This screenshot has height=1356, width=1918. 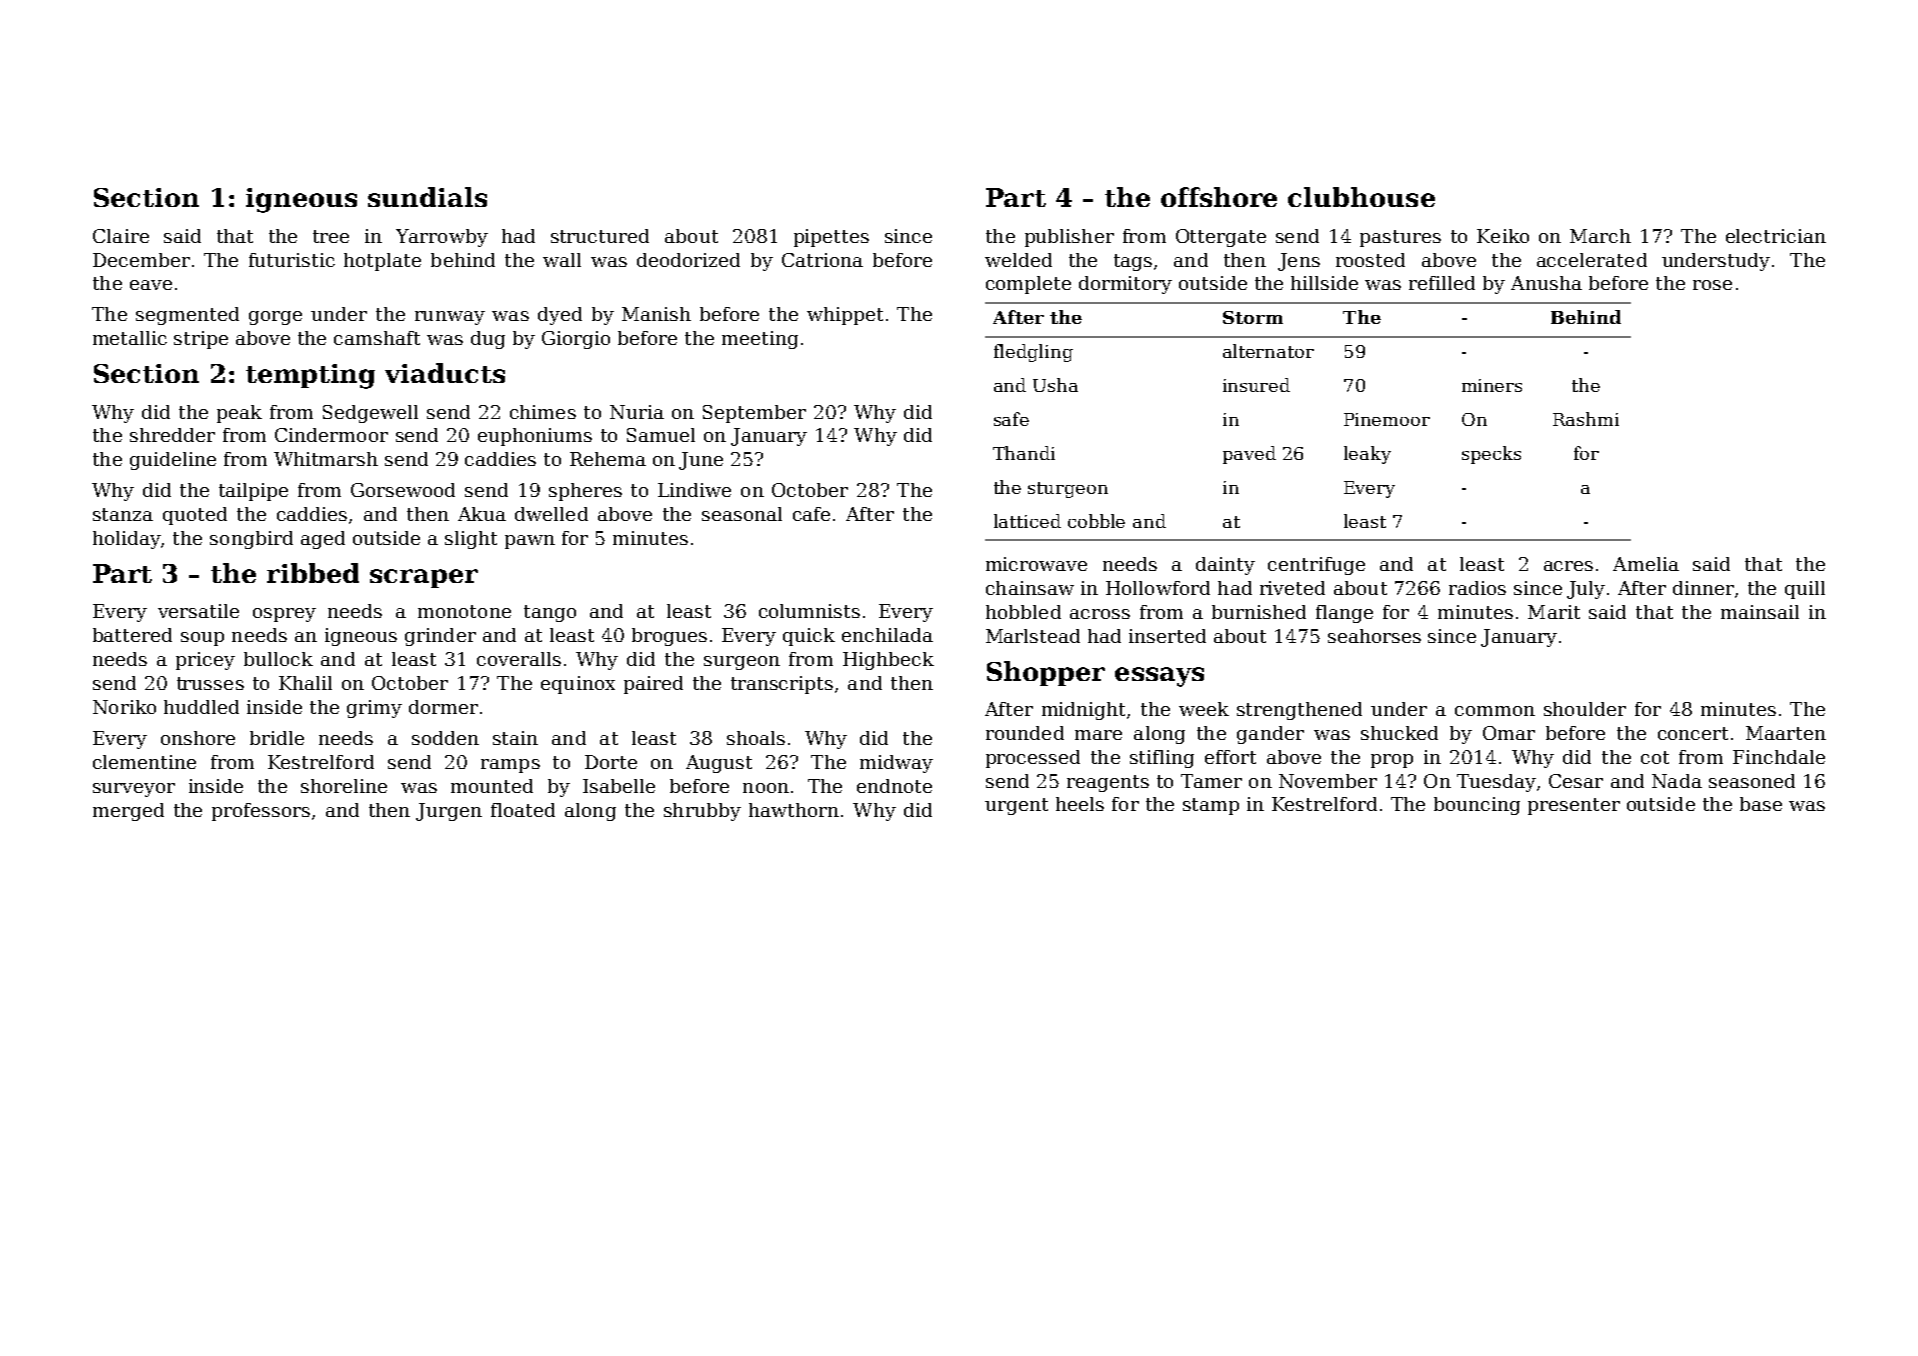 I want to click on Cindermoor, so click(x=331, y=435).
